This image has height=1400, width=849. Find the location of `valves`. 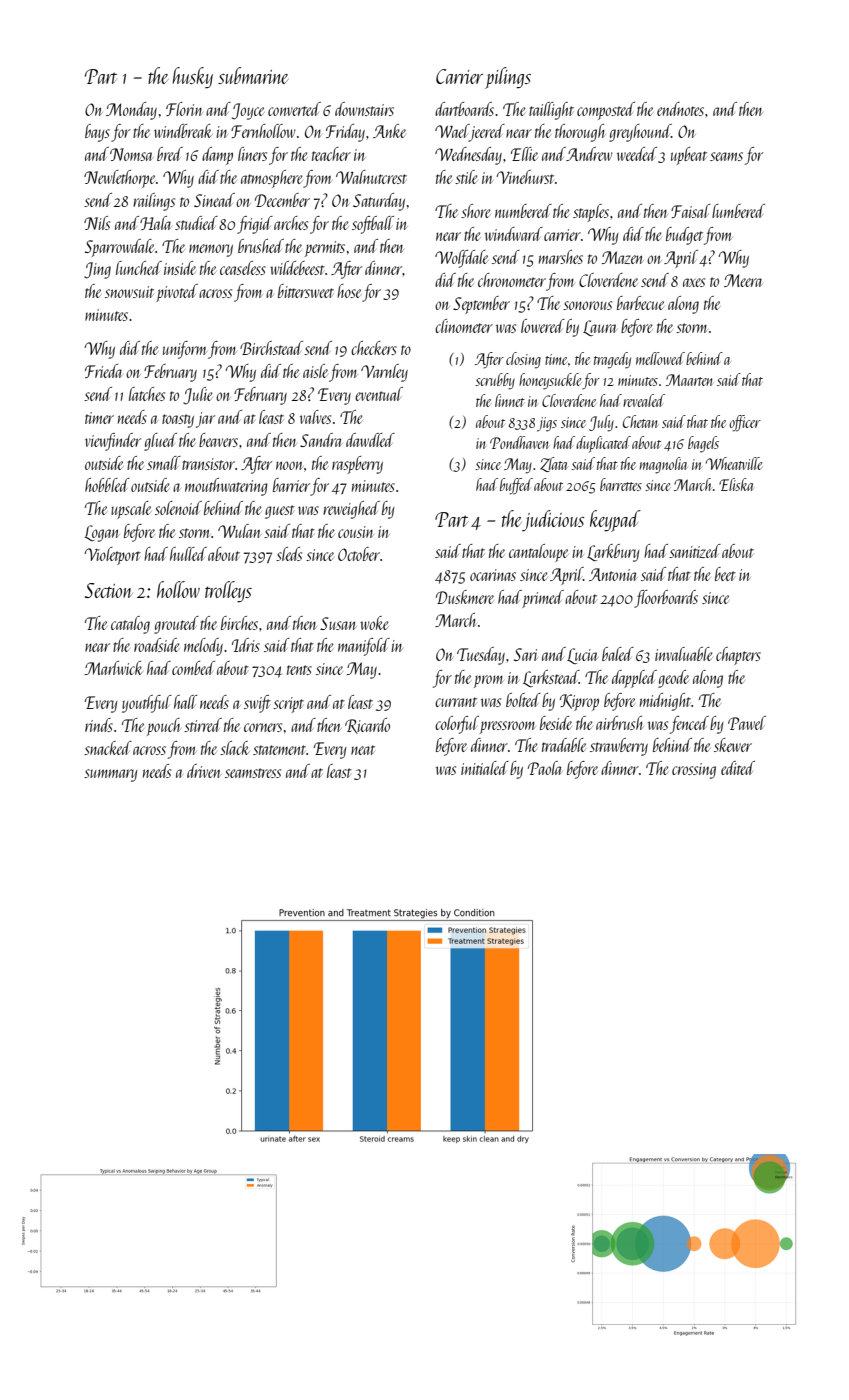

valves is located at coordinates (315, 417).
